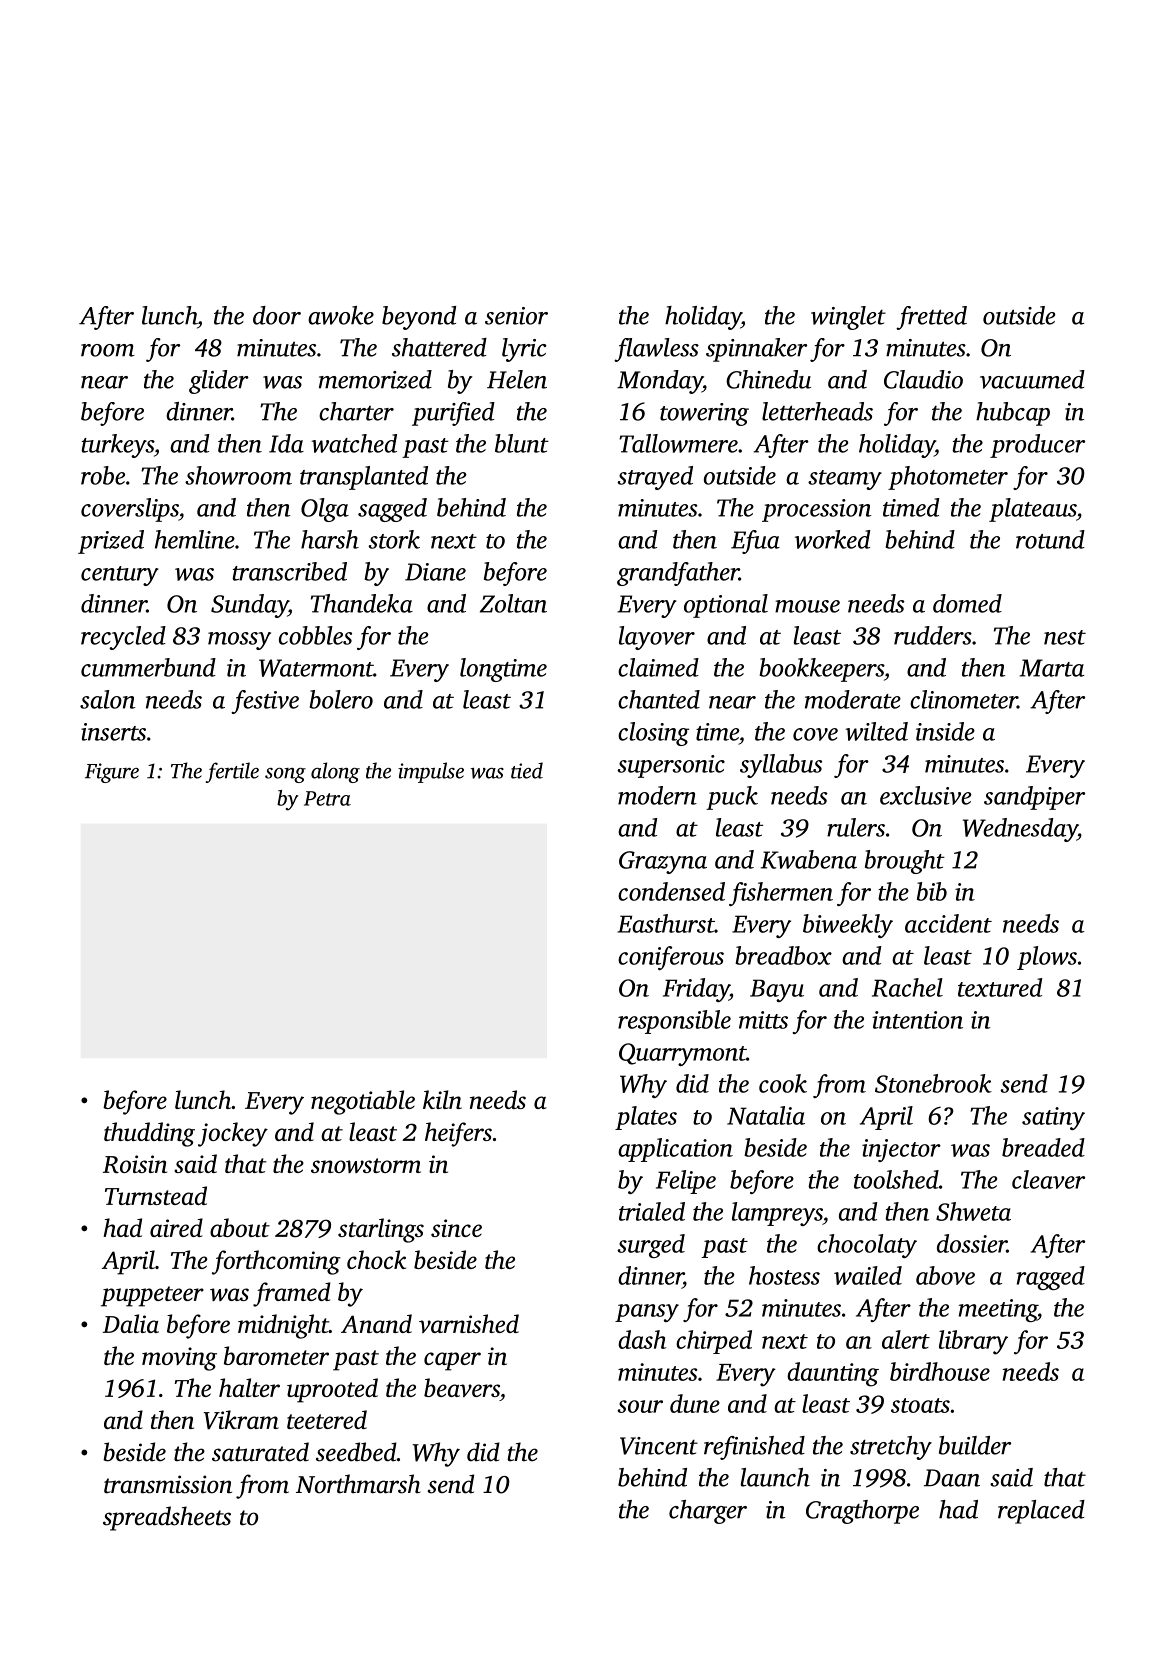 The image size is (1165, 1654). Describe the element at coordinates (783, 1083) in the screenshot. I see `cook` at that location.
